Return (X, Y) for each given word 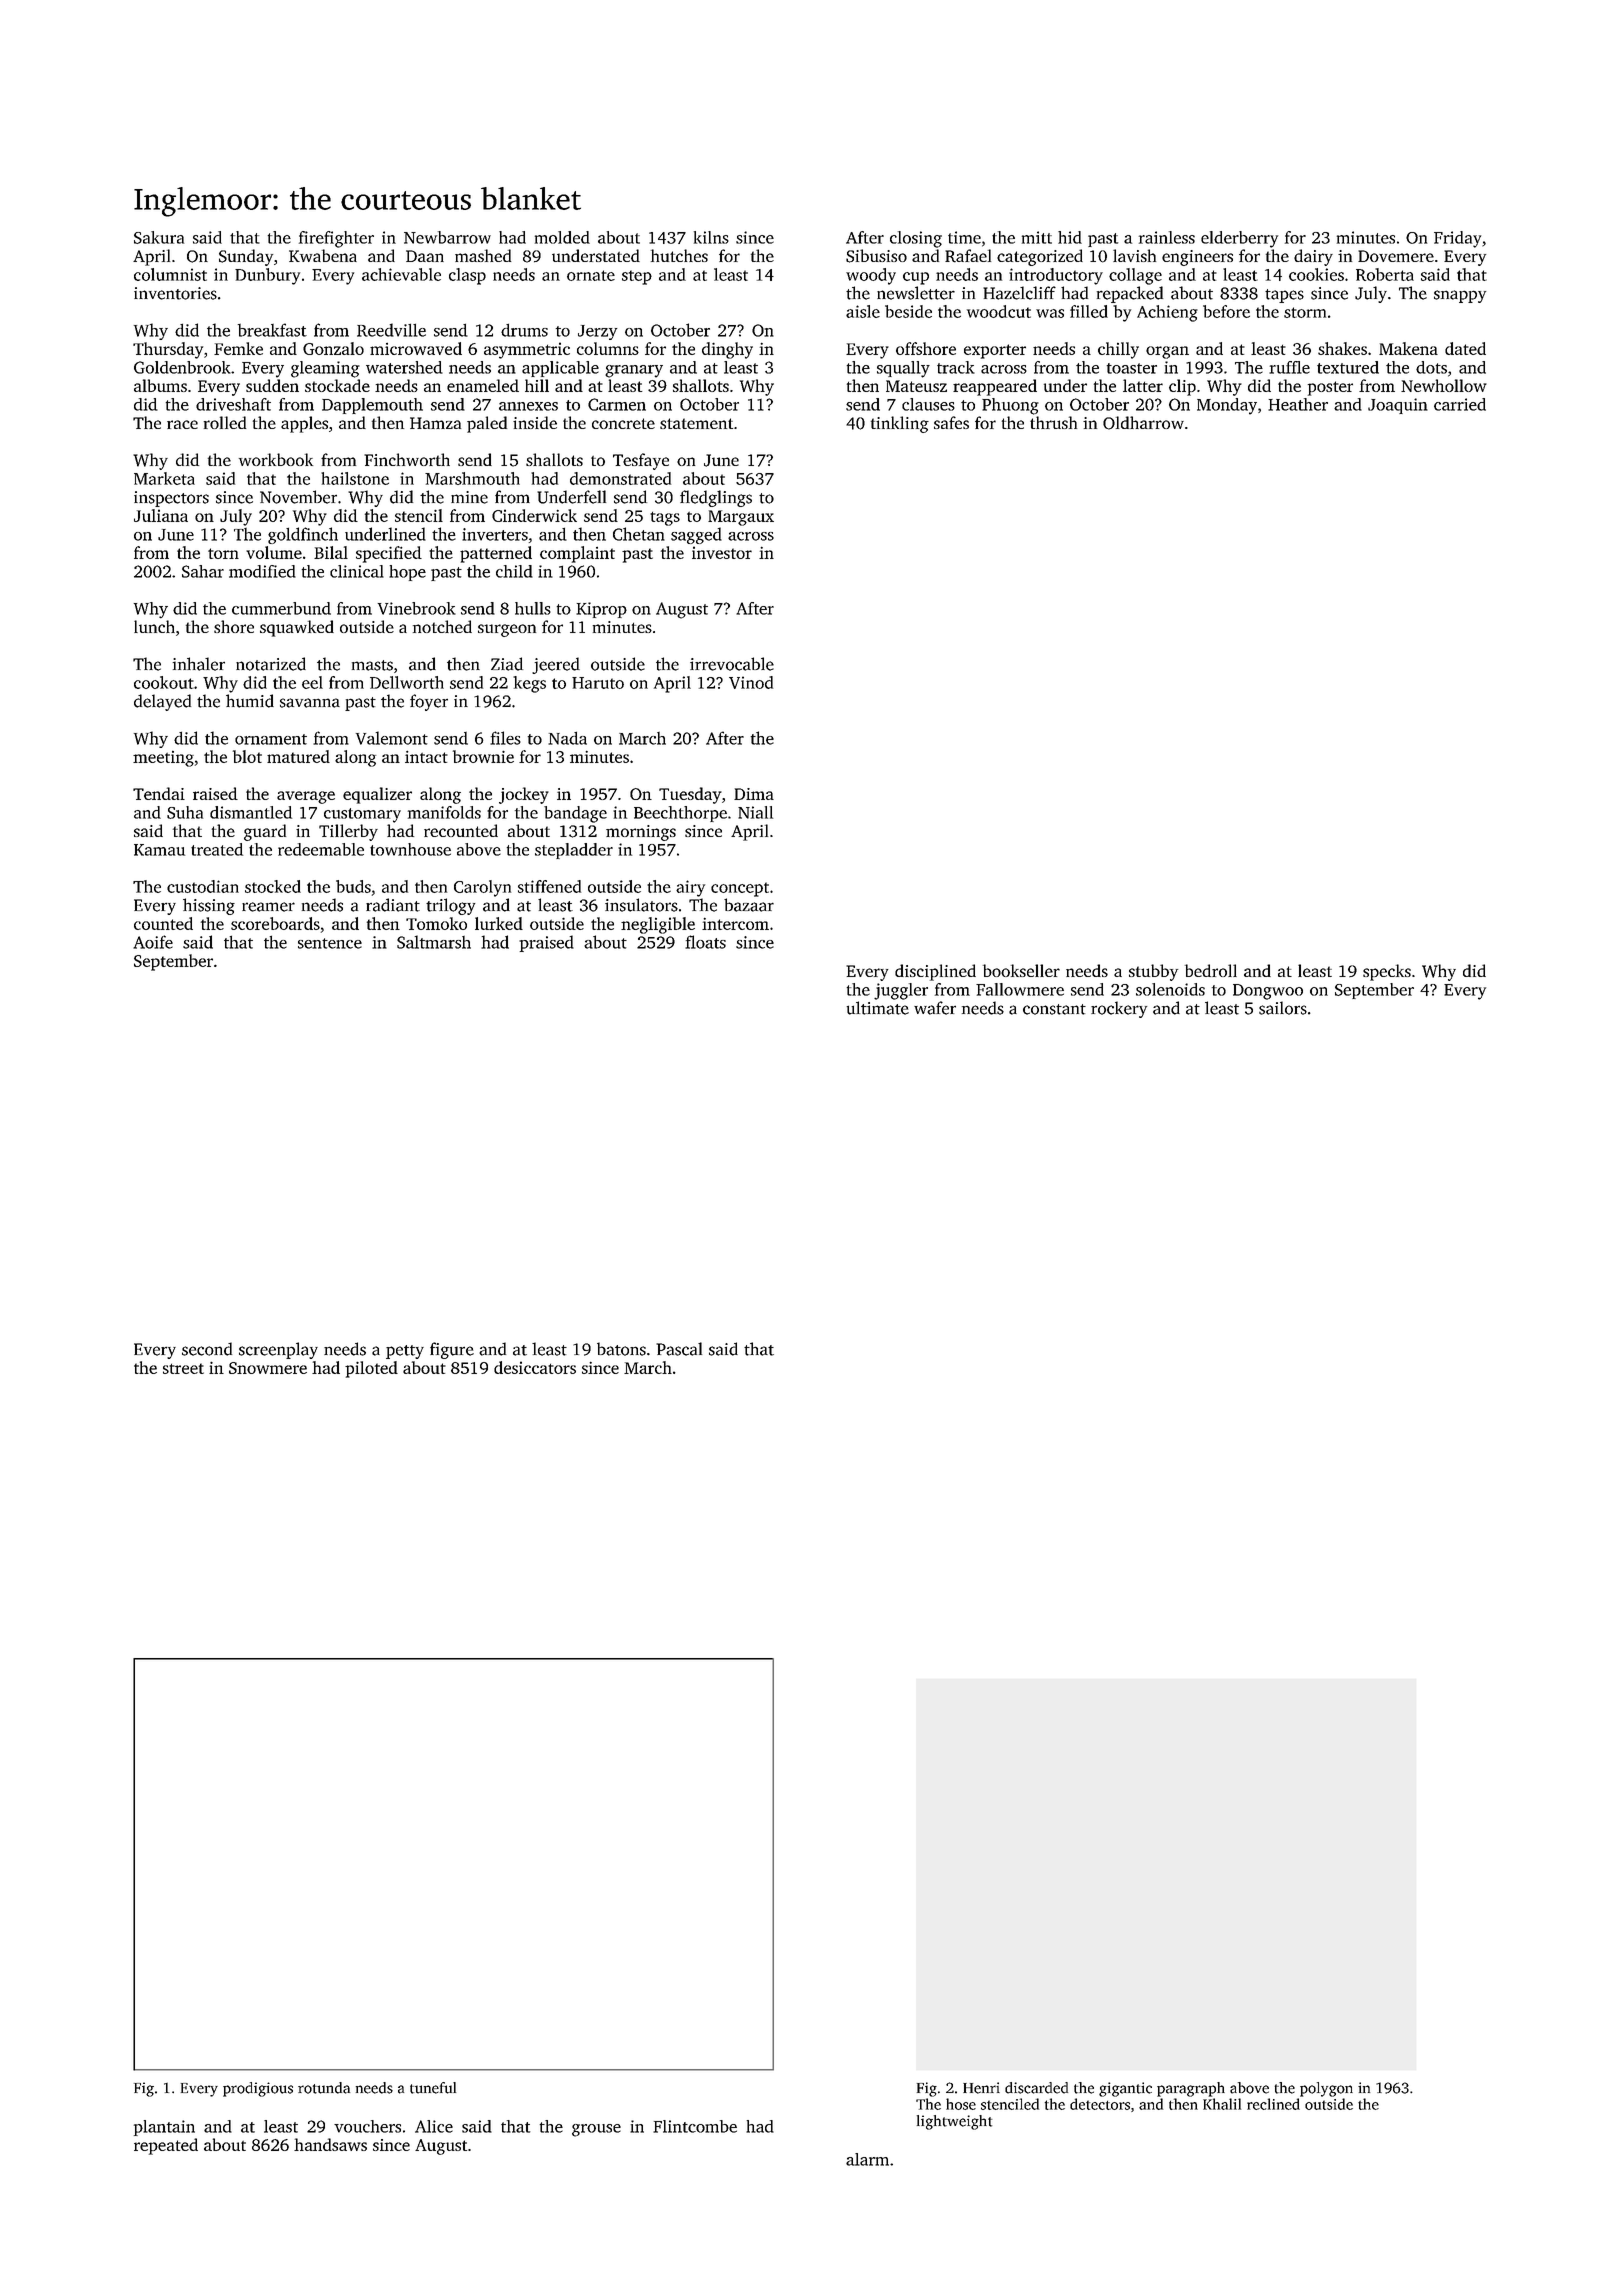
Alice (434, 2126)
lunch (154, 626)
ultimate (878, 1008)
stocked (273, 886)
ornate (591, 275)
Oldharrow (1143, 423)
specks (1387, 972)
